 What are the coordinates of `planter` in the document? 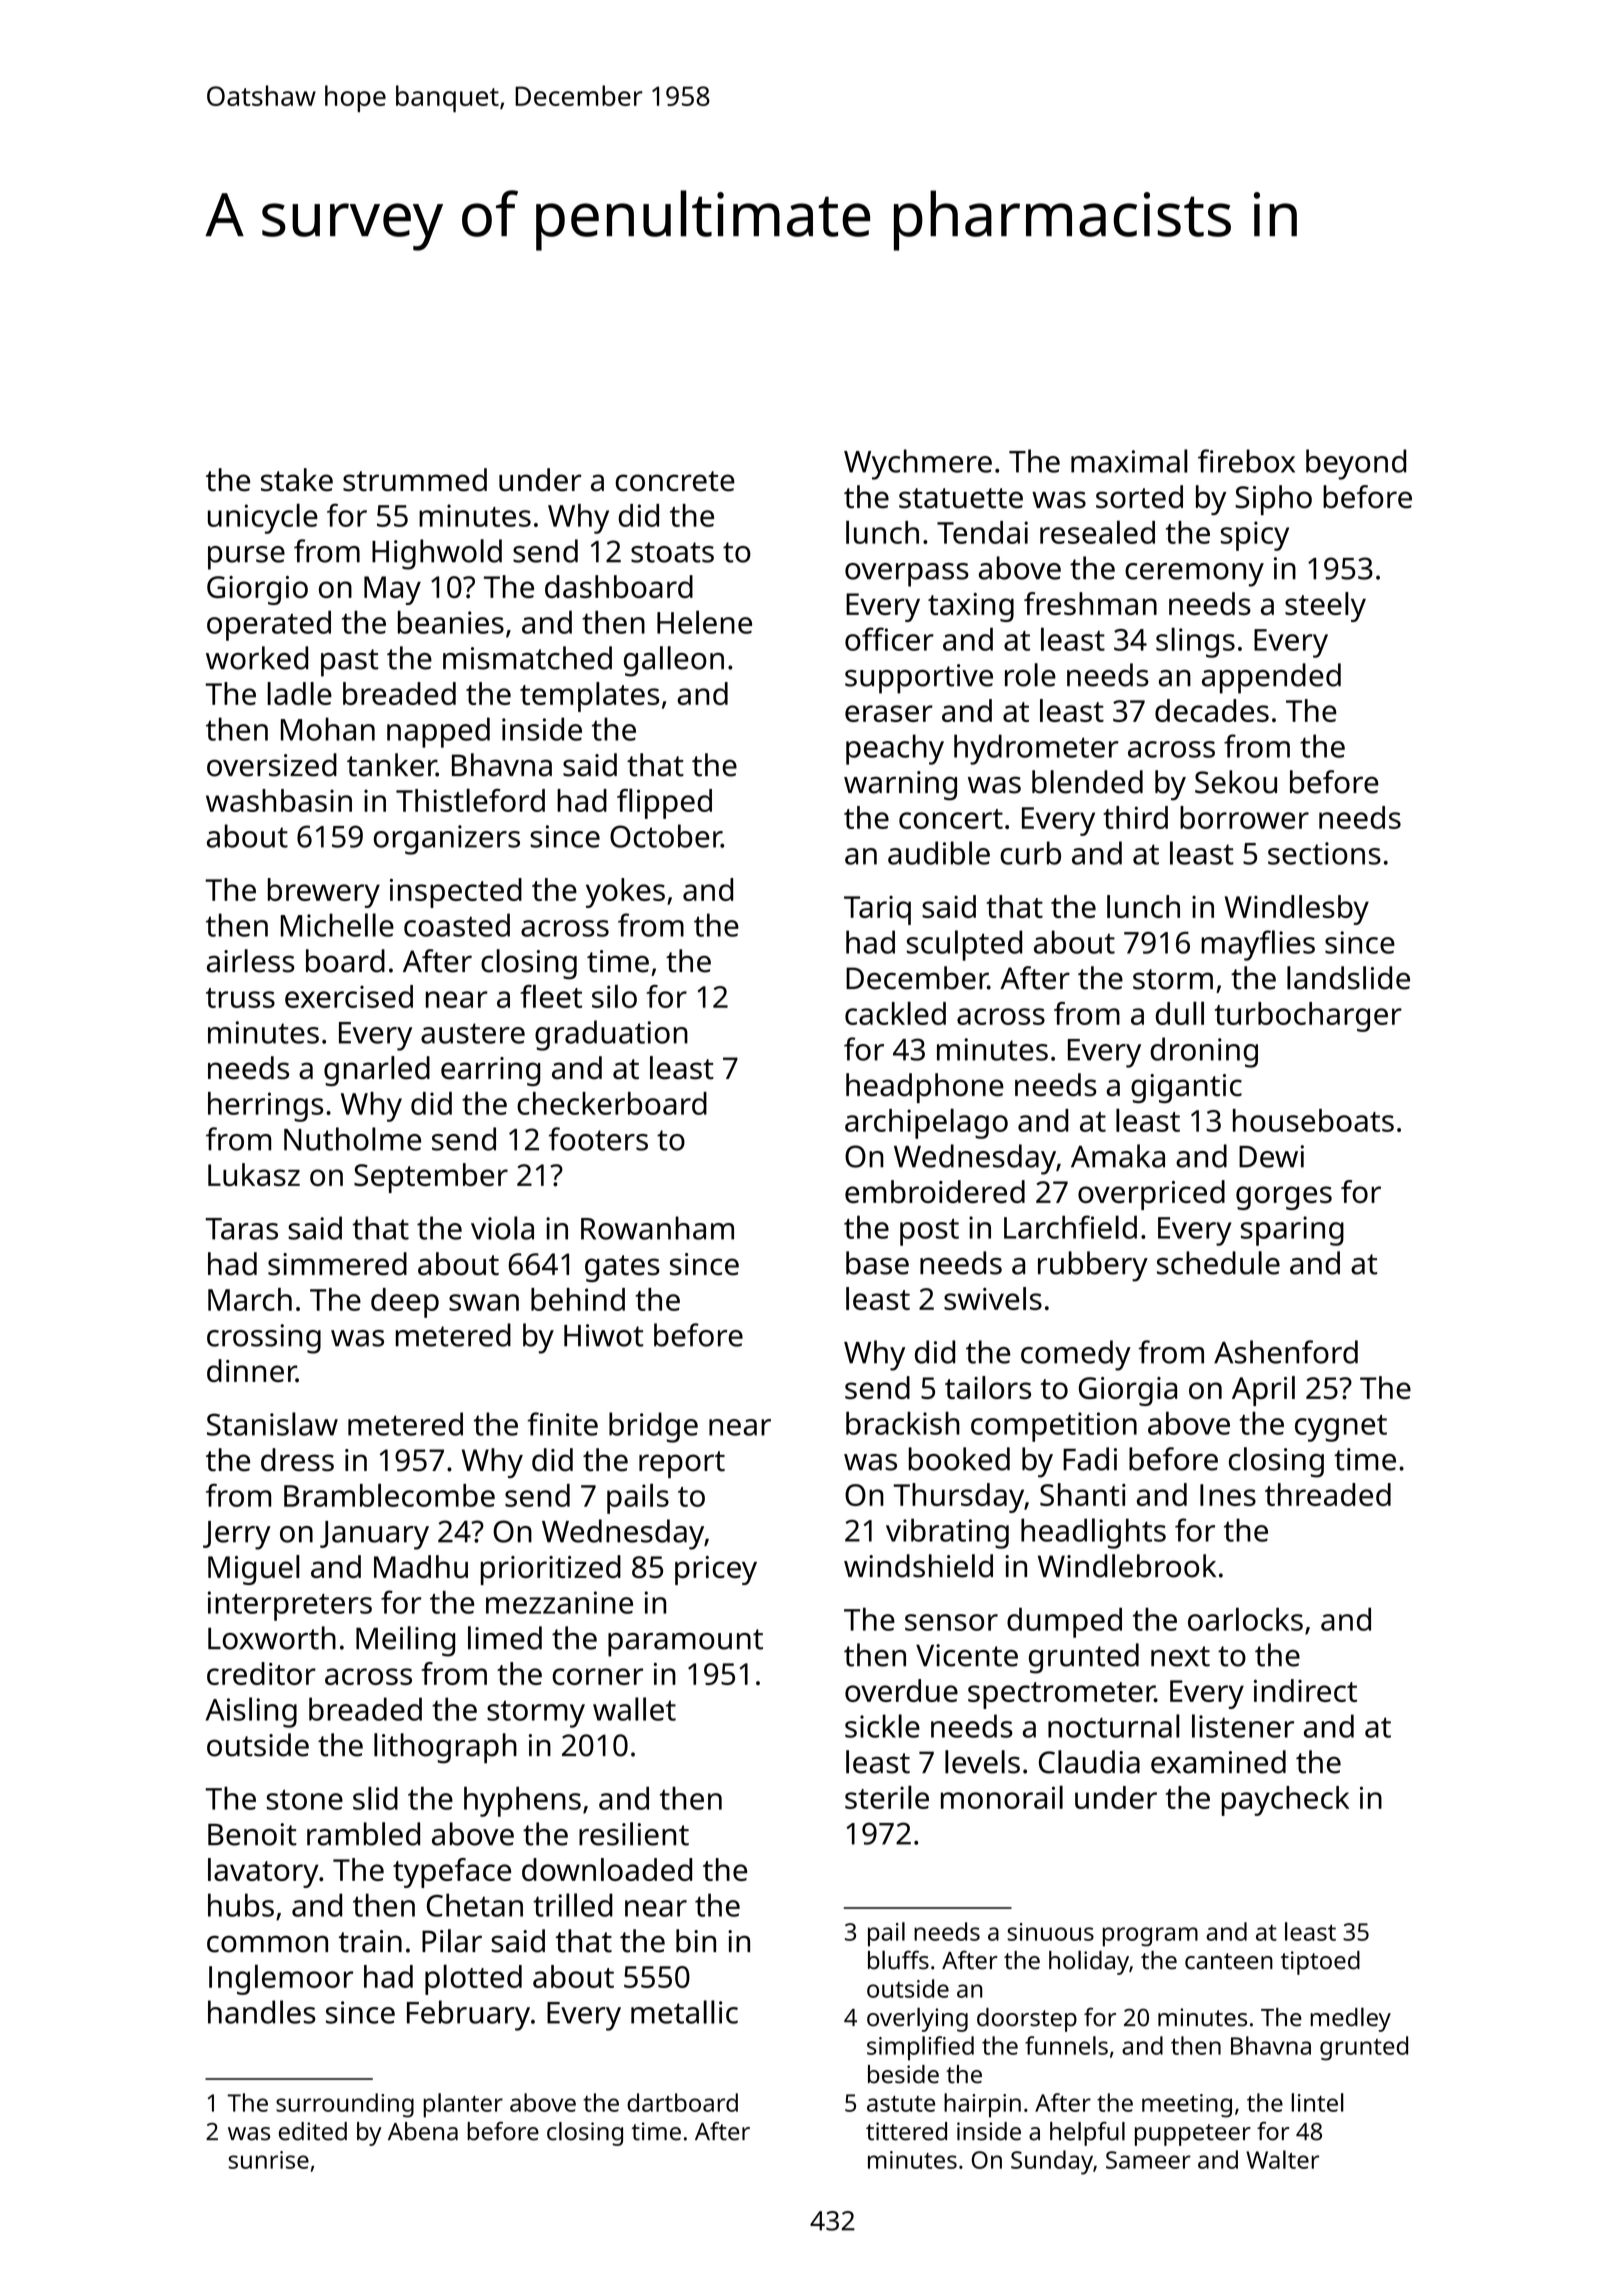 It's located at (463, 2105).
